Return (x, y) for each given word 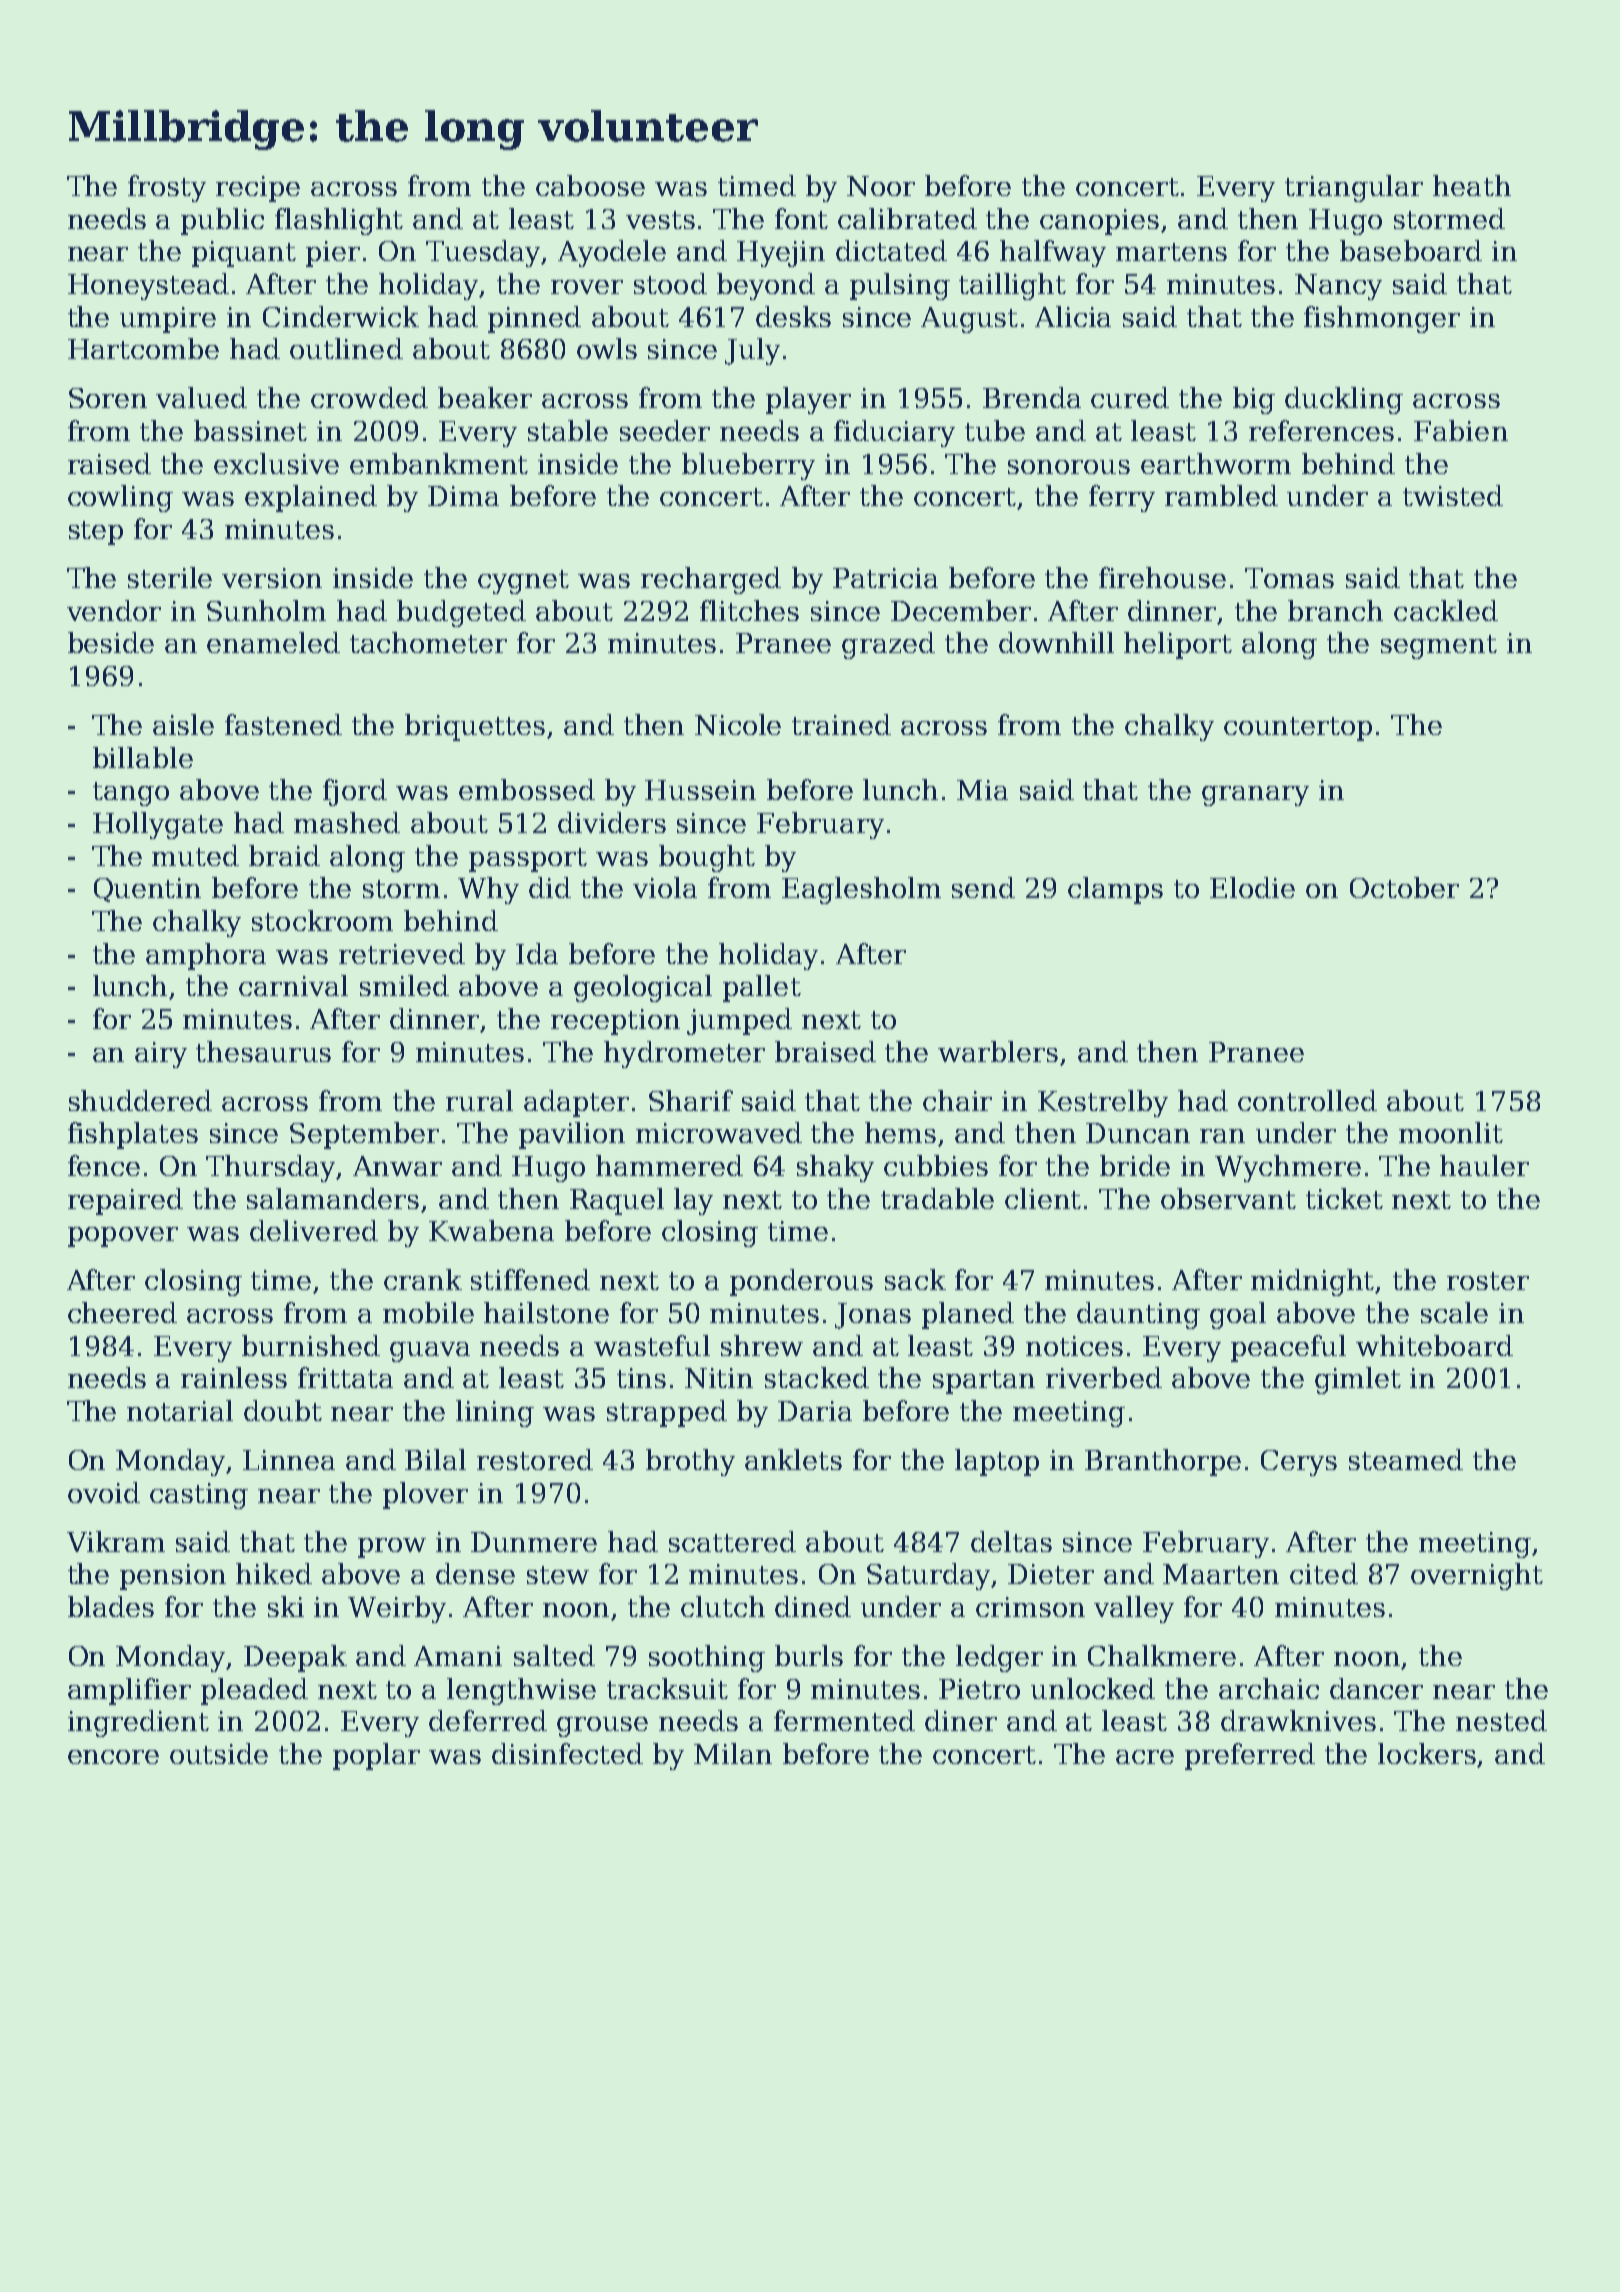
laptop (997, 1462)
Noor (881, 186)
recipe (258, 189)
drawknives (1298, 1720)
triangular (1354, 188)
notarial (180, 1410)
